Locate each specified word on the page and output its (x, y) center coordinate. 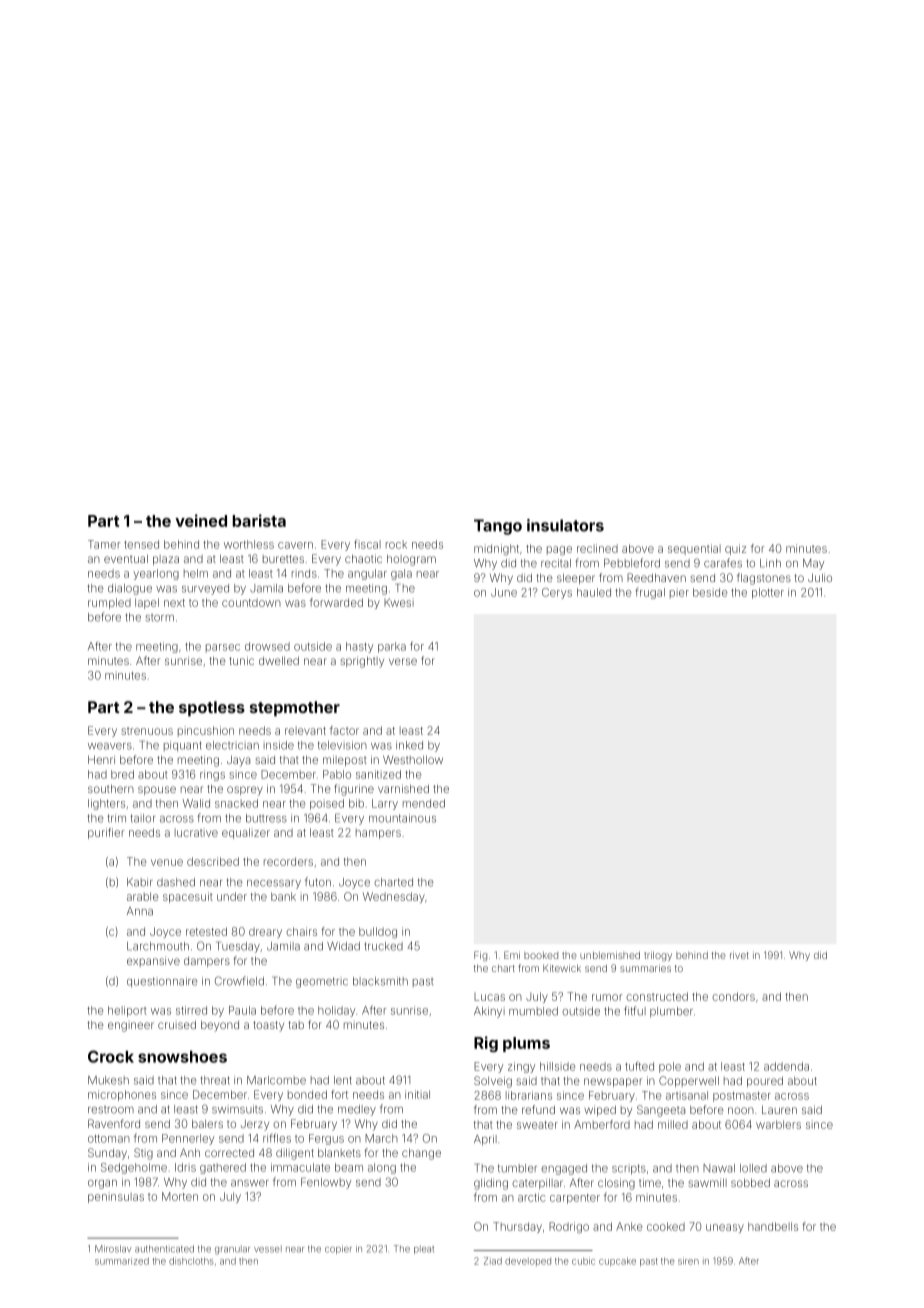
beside (710, 592)
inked (409, 745)
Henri (101, 759)
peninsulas (116, 1197)
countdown (251, 603)
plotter (768, 593)
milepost (345, 760)
